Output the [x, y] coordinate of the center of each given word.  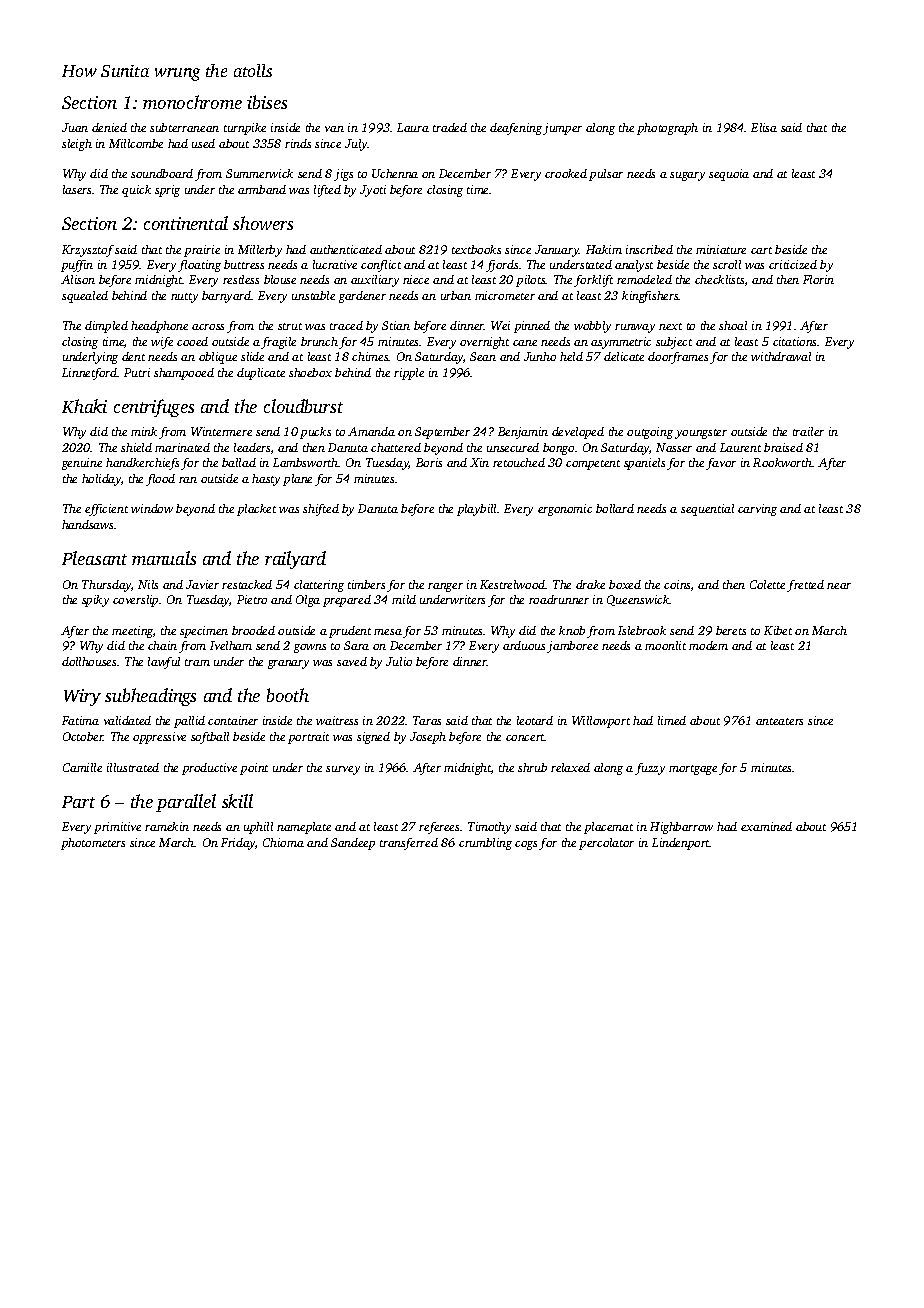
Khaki [84, 406]
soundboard [162, 173]
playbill [476, 510]
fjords [502, 266]
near [839, 586]
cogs [526, 845]
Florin [818, 279]
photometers [93, 844]
